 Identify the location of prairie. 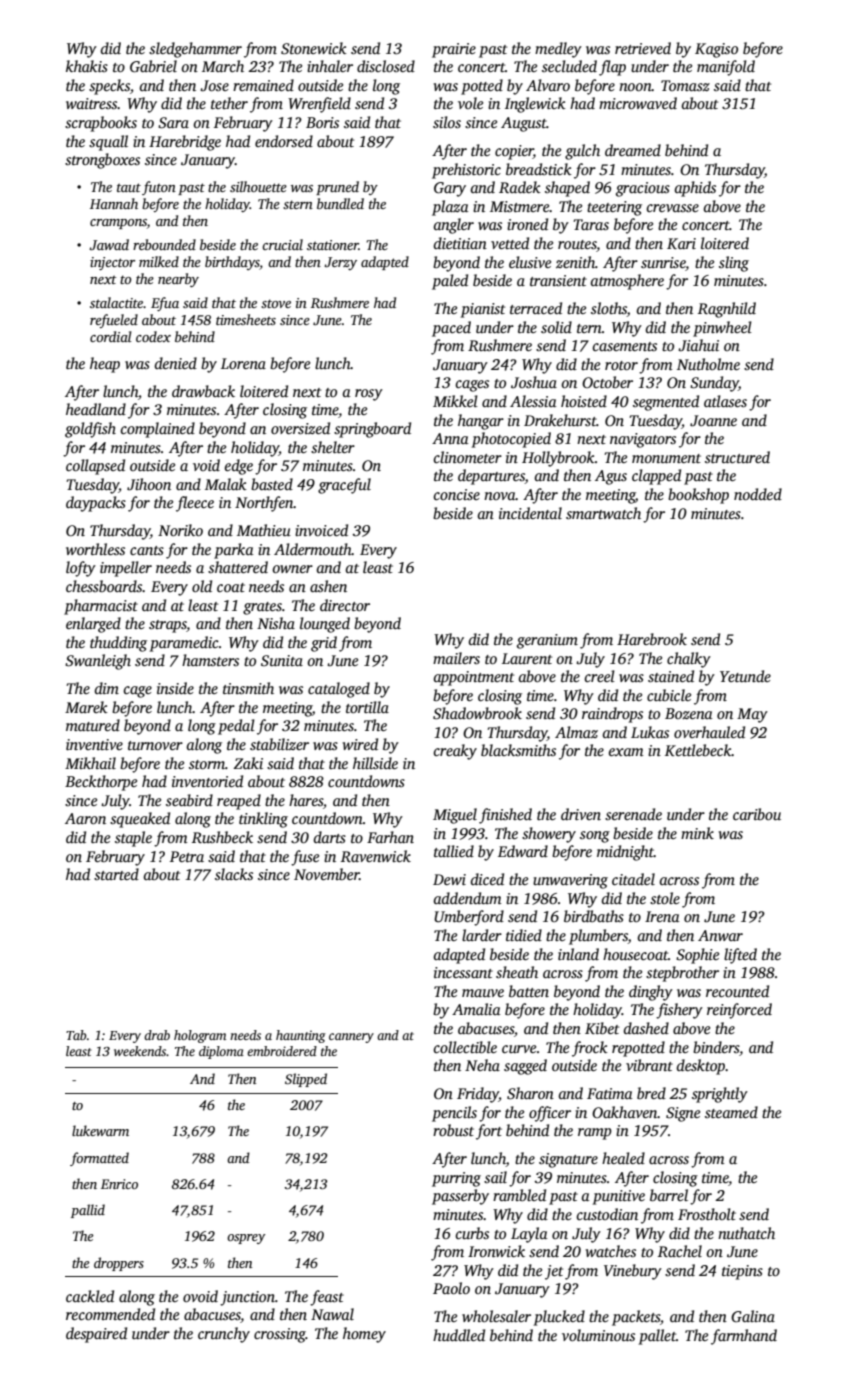
(454, 50).
